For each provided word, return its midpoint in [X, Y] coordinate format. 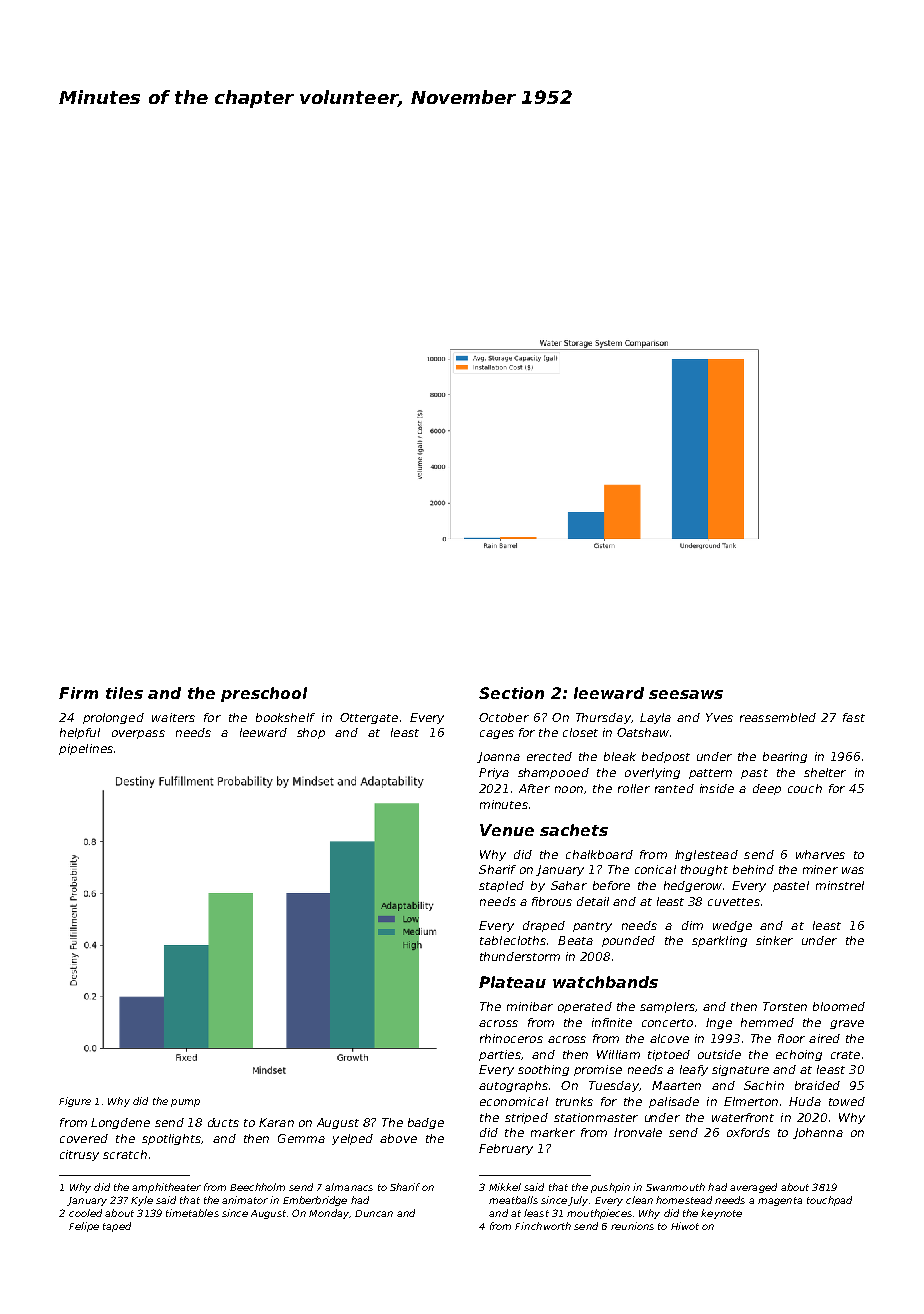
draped [544, 926]
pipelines [86, 749]
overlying [652, 773]
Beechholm [257, 1187]
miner [820, 869]
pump [185, 1103]
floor [791, 1038]
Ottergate [369, 718]
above [398, 1138]
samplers [667, 1007]
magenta [780, 1201]
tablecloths [513, 940]
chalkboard [599, 854]
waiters [173, 717]
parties [500, 1055]
